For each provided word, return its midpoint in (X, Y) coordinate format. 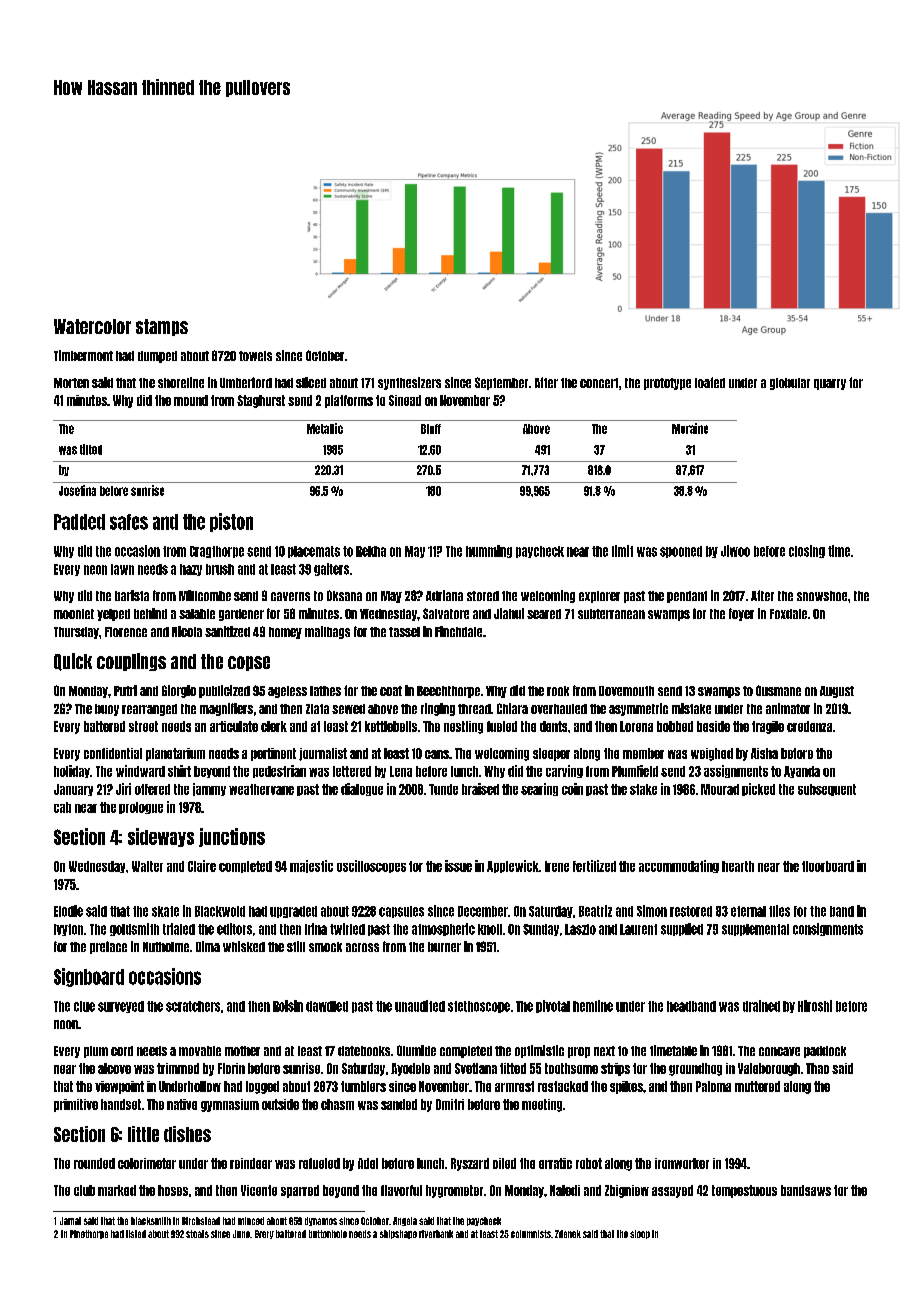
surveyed (121, 1007)
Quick (73, 662)
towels (255, 356)
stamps (162, 327)
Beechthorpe (448, 692)
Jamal (70, 1221)
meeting (542, 1105)
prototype (667, 384)
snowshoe (822, 596)
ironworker (682, 1163)
